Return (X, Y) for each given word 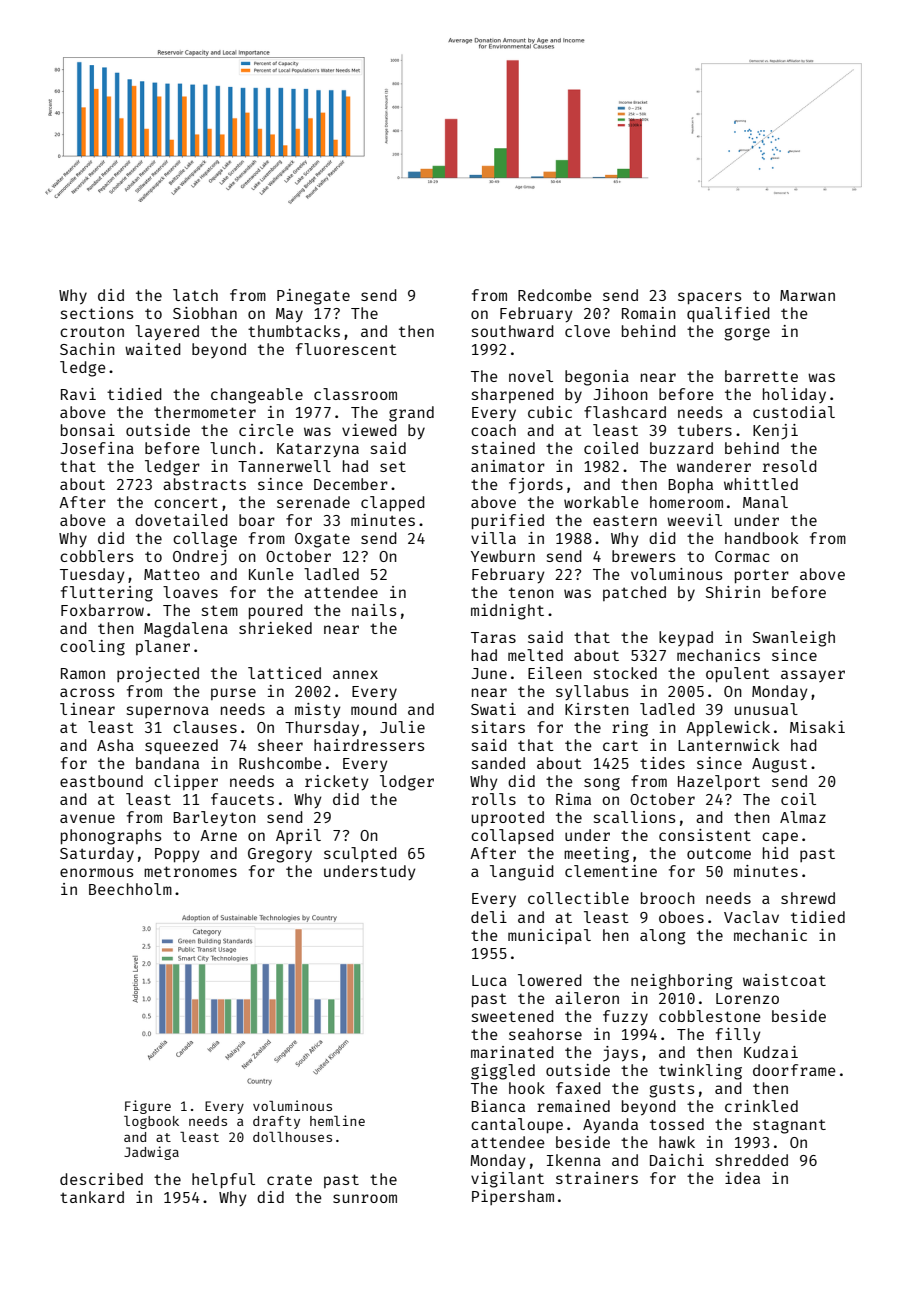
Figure (148, 1107)
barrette (761, 376)
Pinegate (313, 297)
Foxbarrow (102, 610)
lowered (550, 980)
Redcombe (555, 295)
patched (634, 593)
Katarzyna (318, 450)
